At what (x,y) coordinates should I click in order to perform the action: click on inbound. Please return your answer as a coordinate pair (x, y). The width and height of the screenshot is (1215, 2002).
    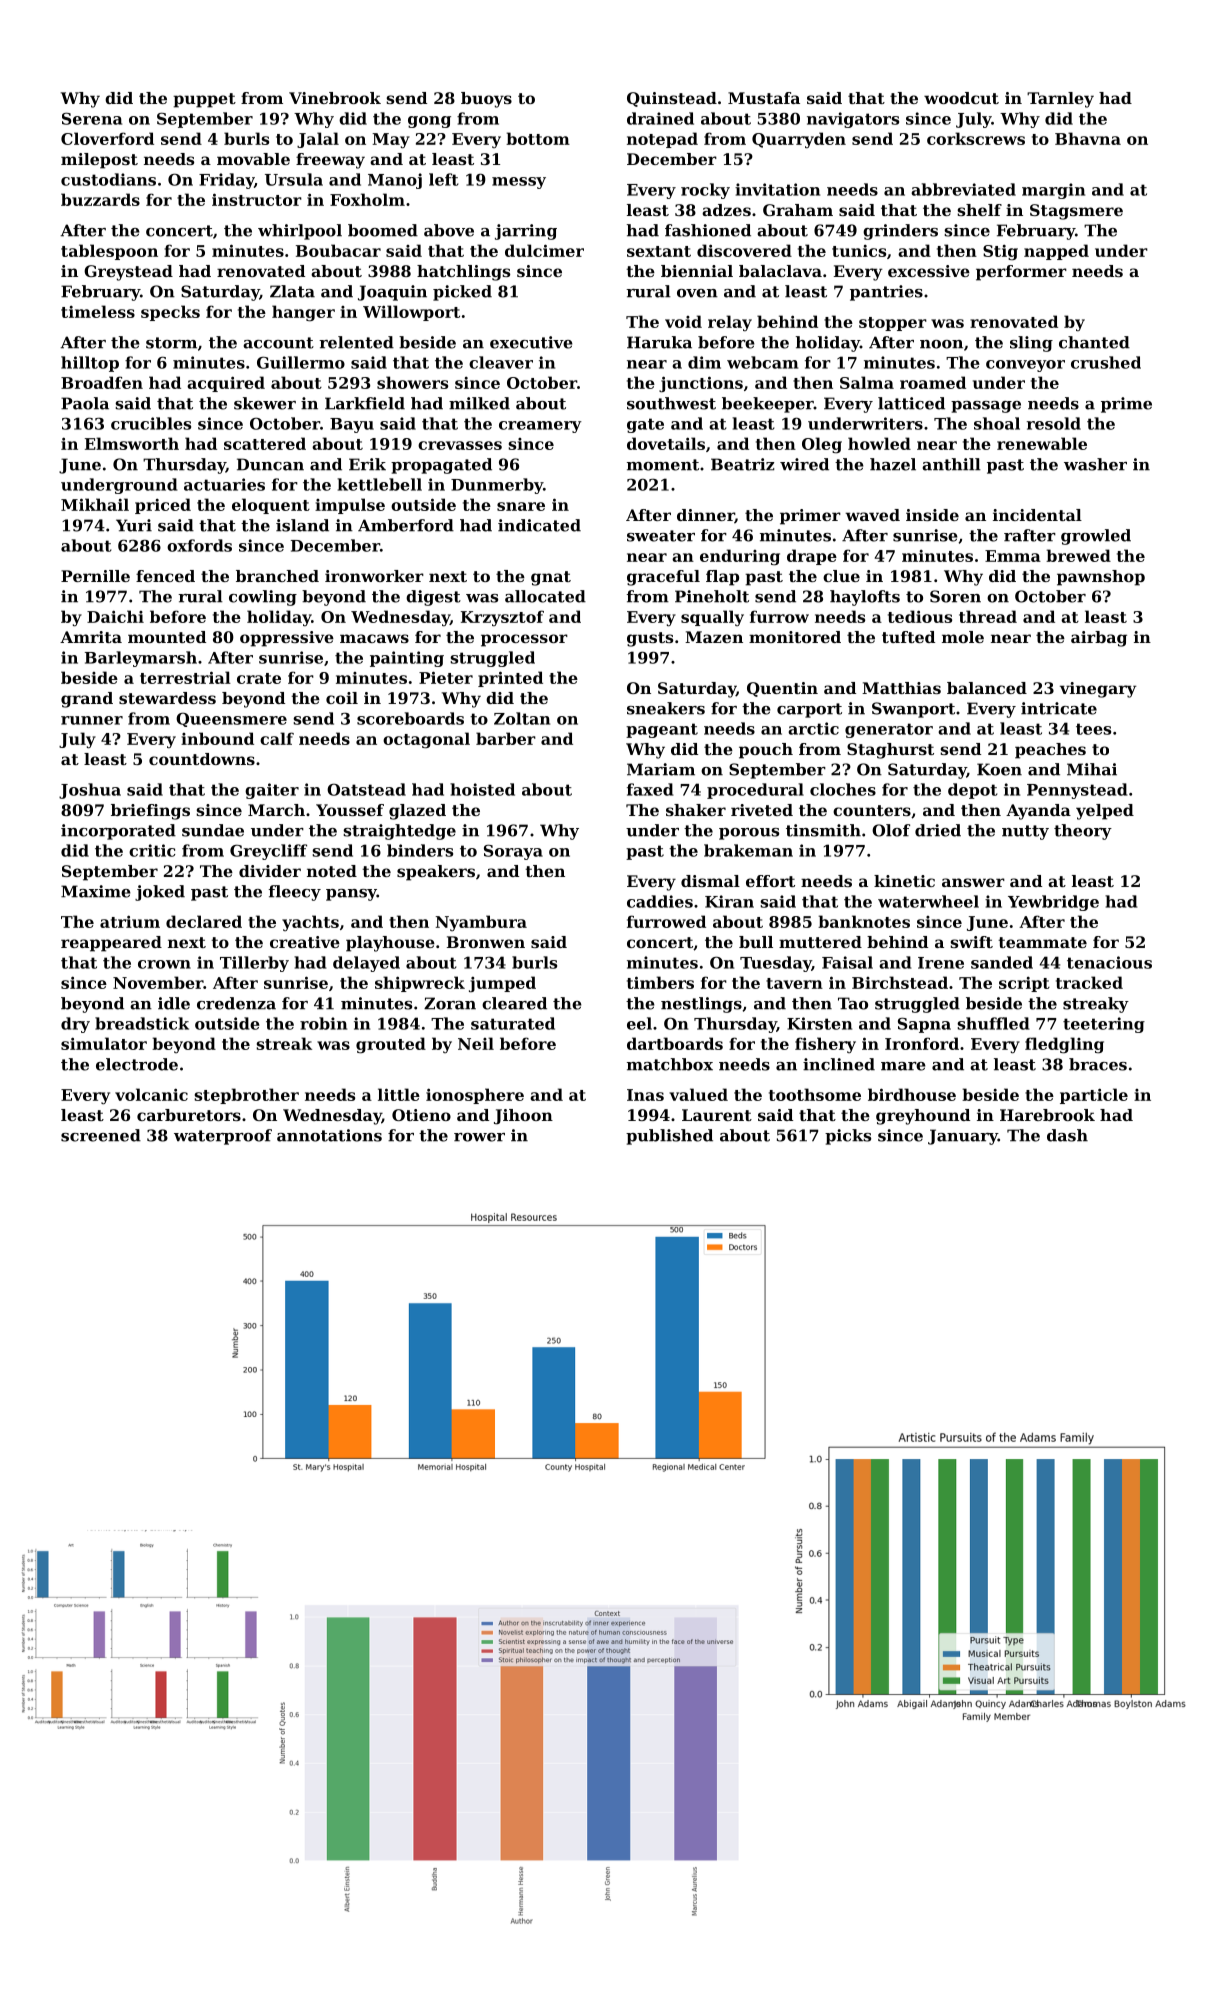
    Looking at the image, I should click on (217, 738).
